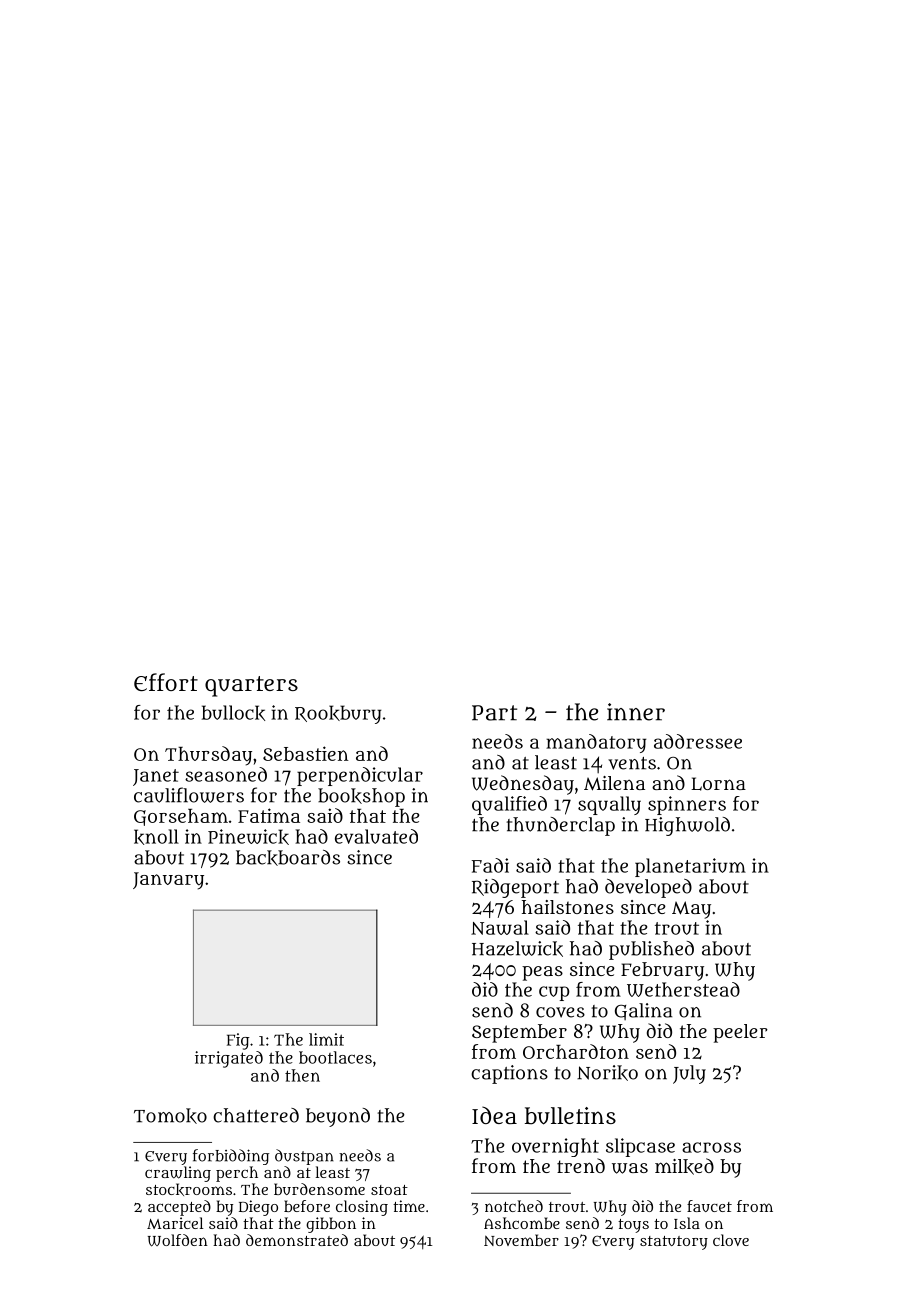 The image size is (908, 1316). What do you see at coordinates (166, 682) in the screenshot?
I see `Effort` at bounding box center [166, 682].
